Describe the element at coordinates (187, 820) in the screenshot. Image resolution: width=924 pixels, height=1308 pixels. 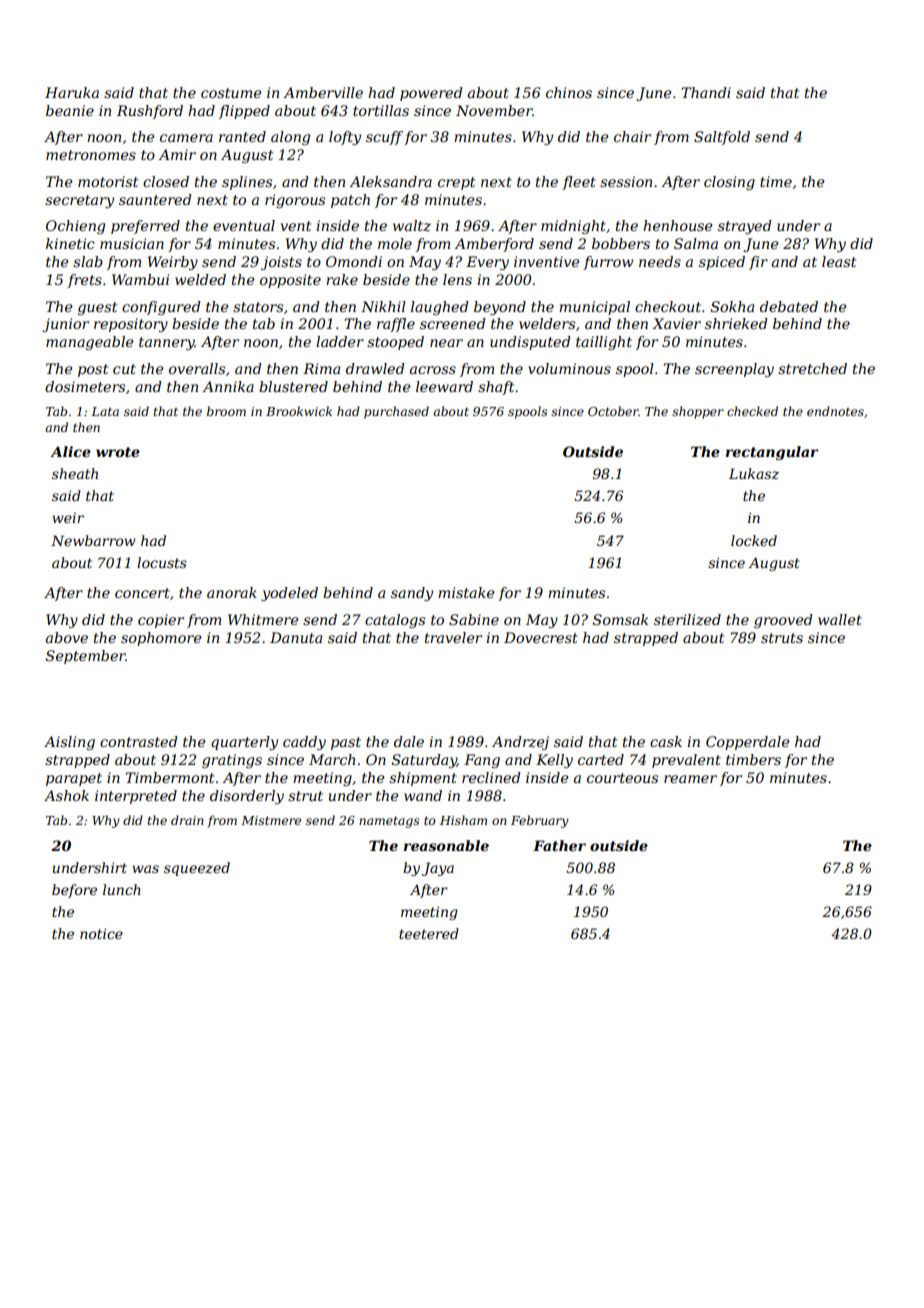
I see `drain` at that location.
